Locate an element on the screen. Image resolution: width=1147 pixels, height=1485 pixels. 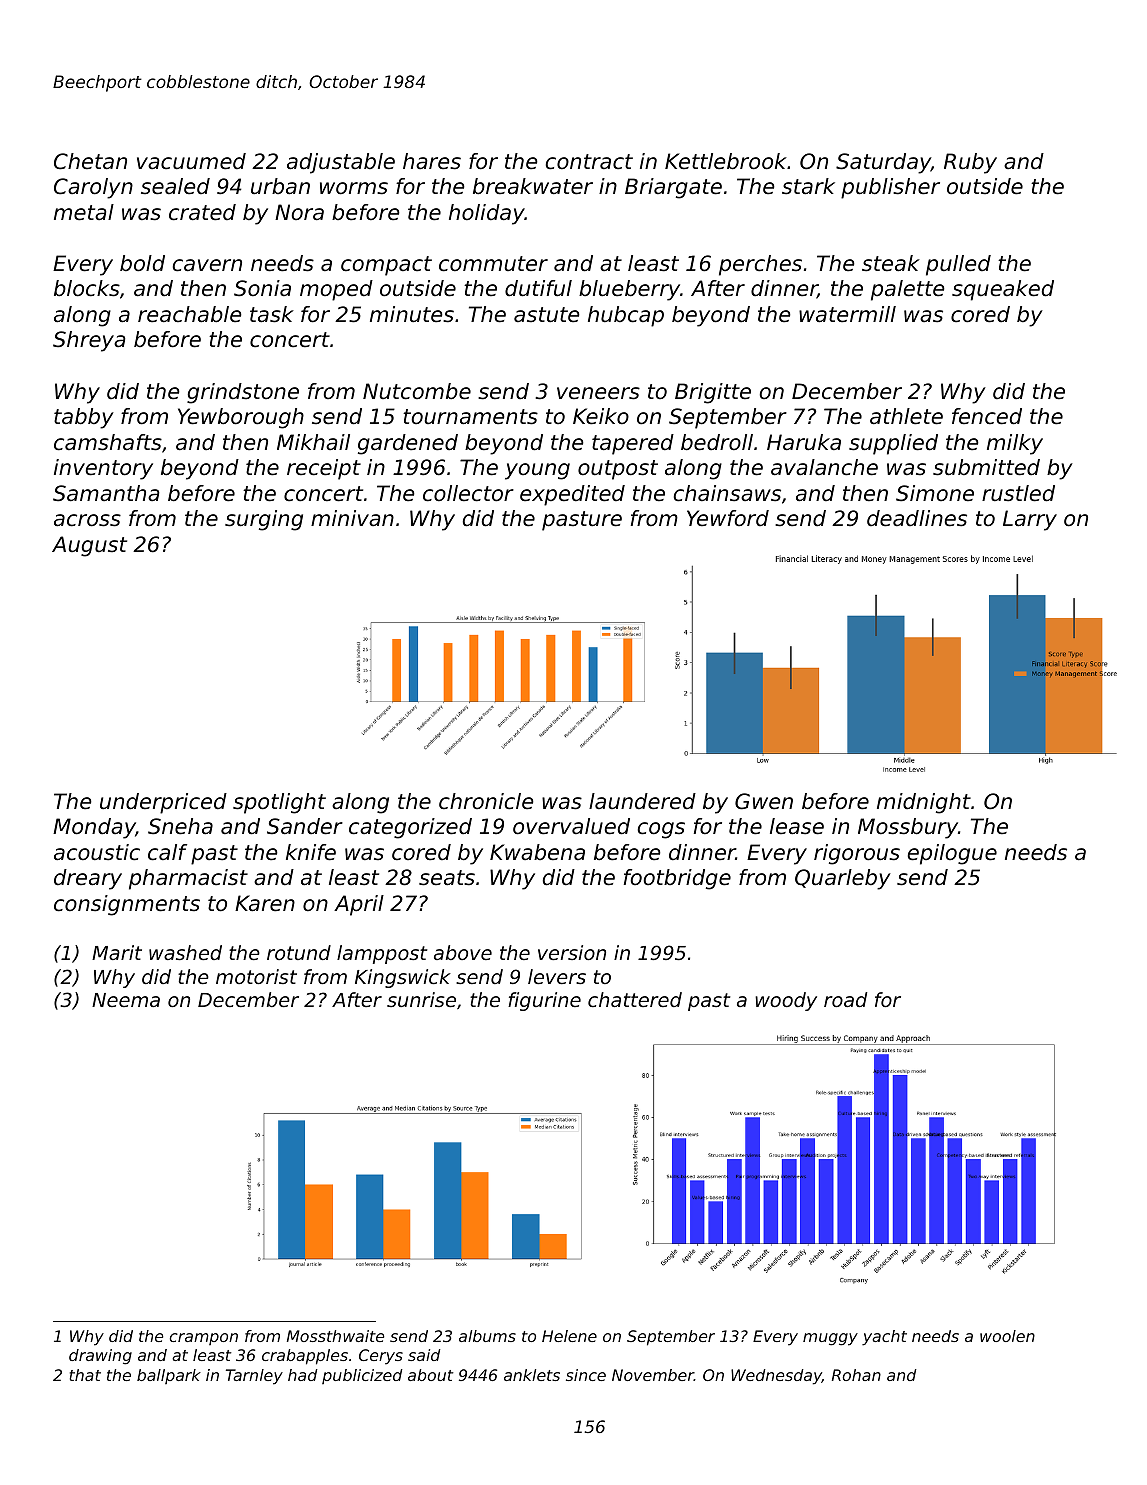
woody is located at coordinates (786, 1001).
